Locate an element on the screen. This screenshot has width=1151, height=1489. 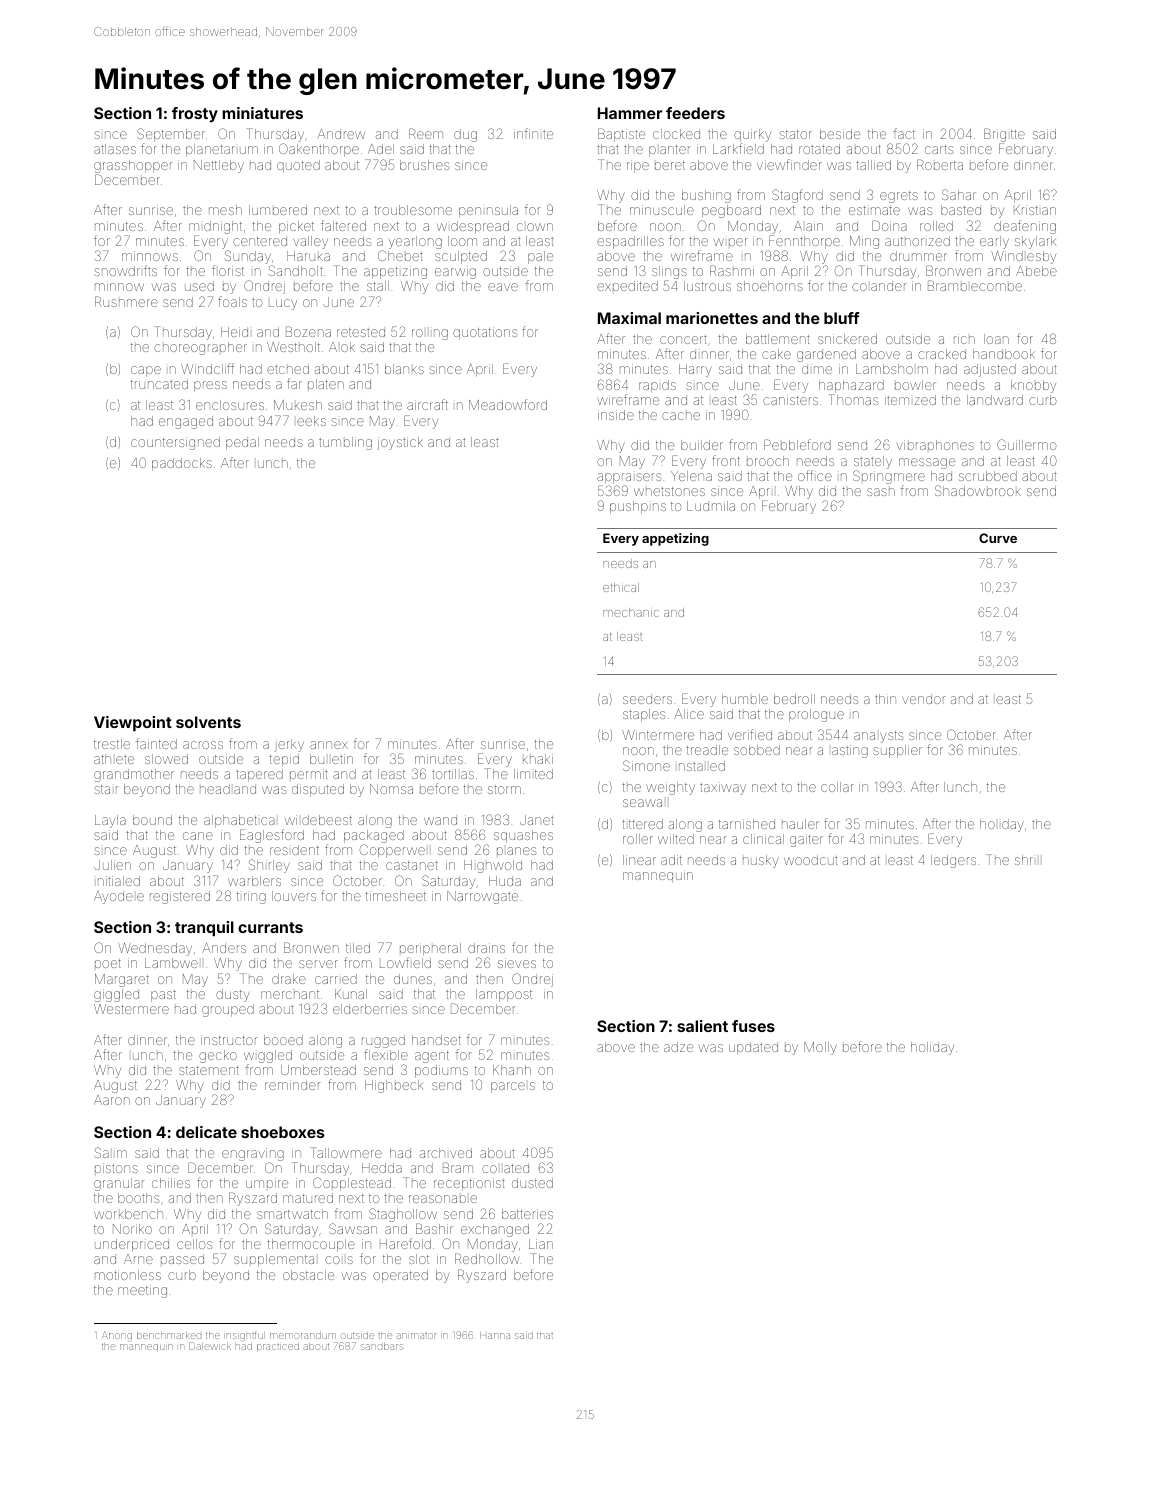
salient is located at coordinates (702, 1026).
